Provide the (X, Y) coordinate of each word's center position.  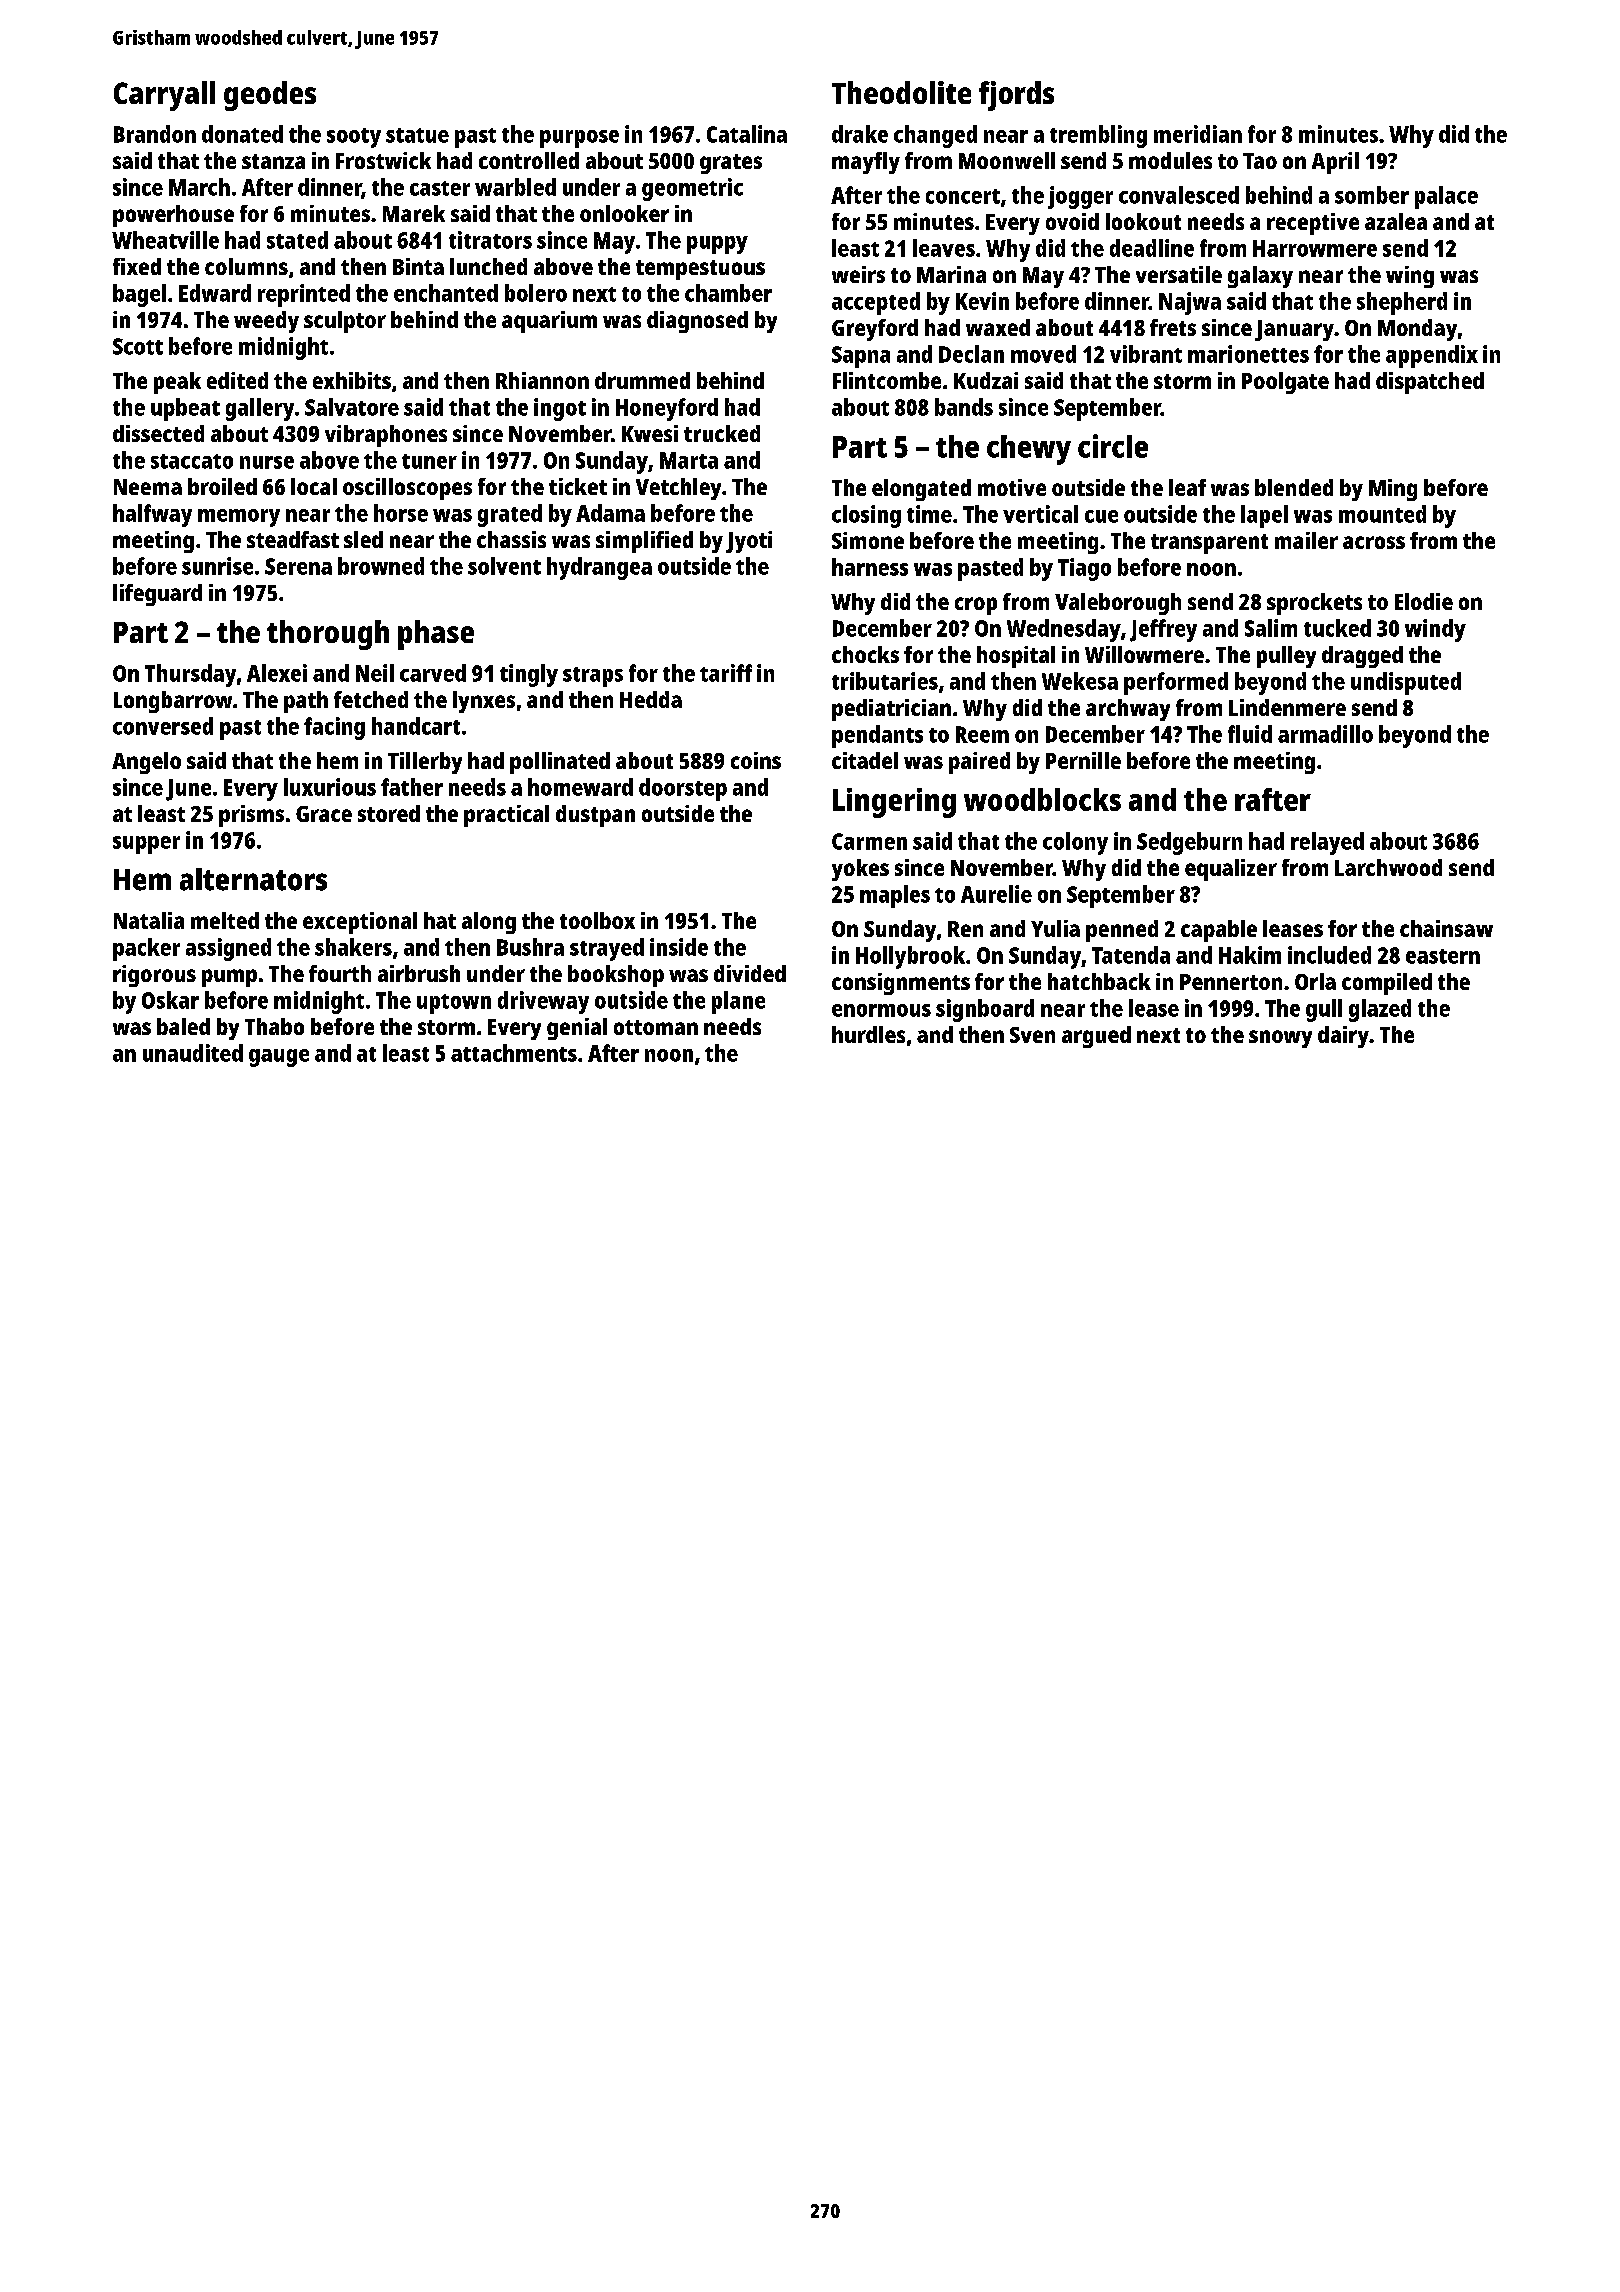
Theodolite (901, 92)
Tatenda (1131, 955)
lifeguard (157, 595)
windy (1435, 630)
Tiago (1084, 569)
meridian (1198, 134)
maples (895, 896)
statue (417, 135)
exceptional (360, 923)
